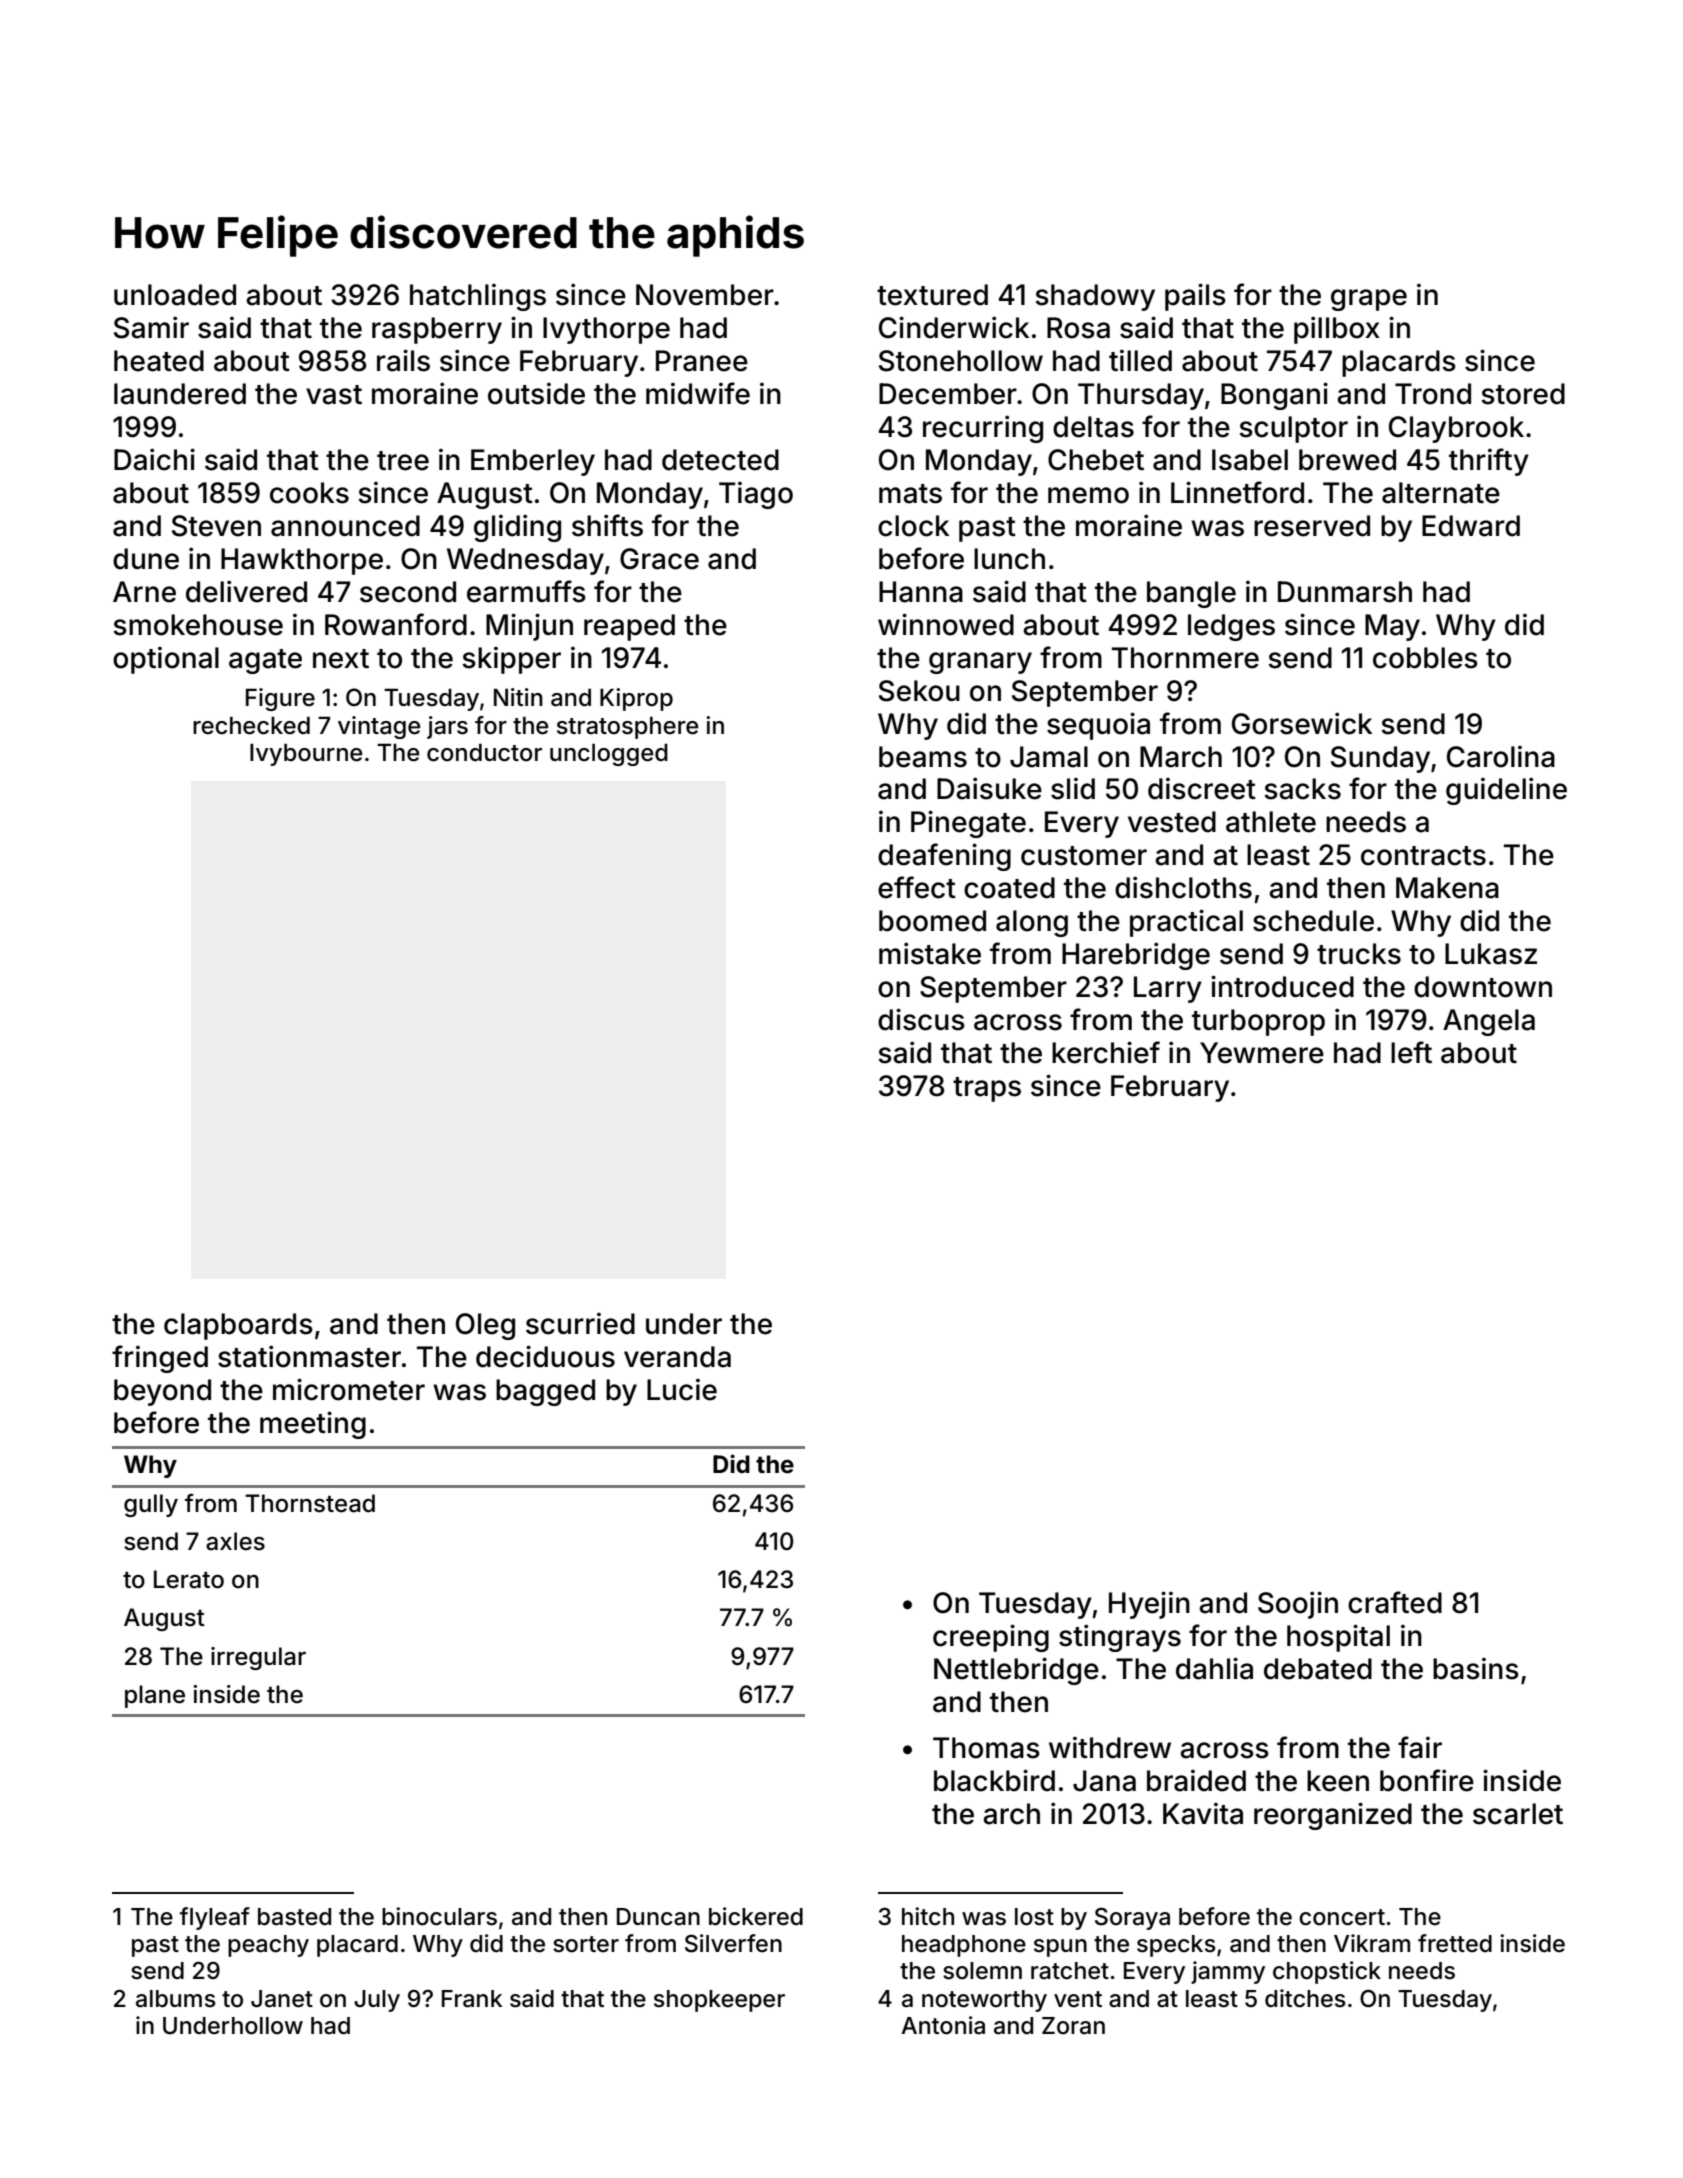  I want to click on clapboards, so click(238, 1326).
